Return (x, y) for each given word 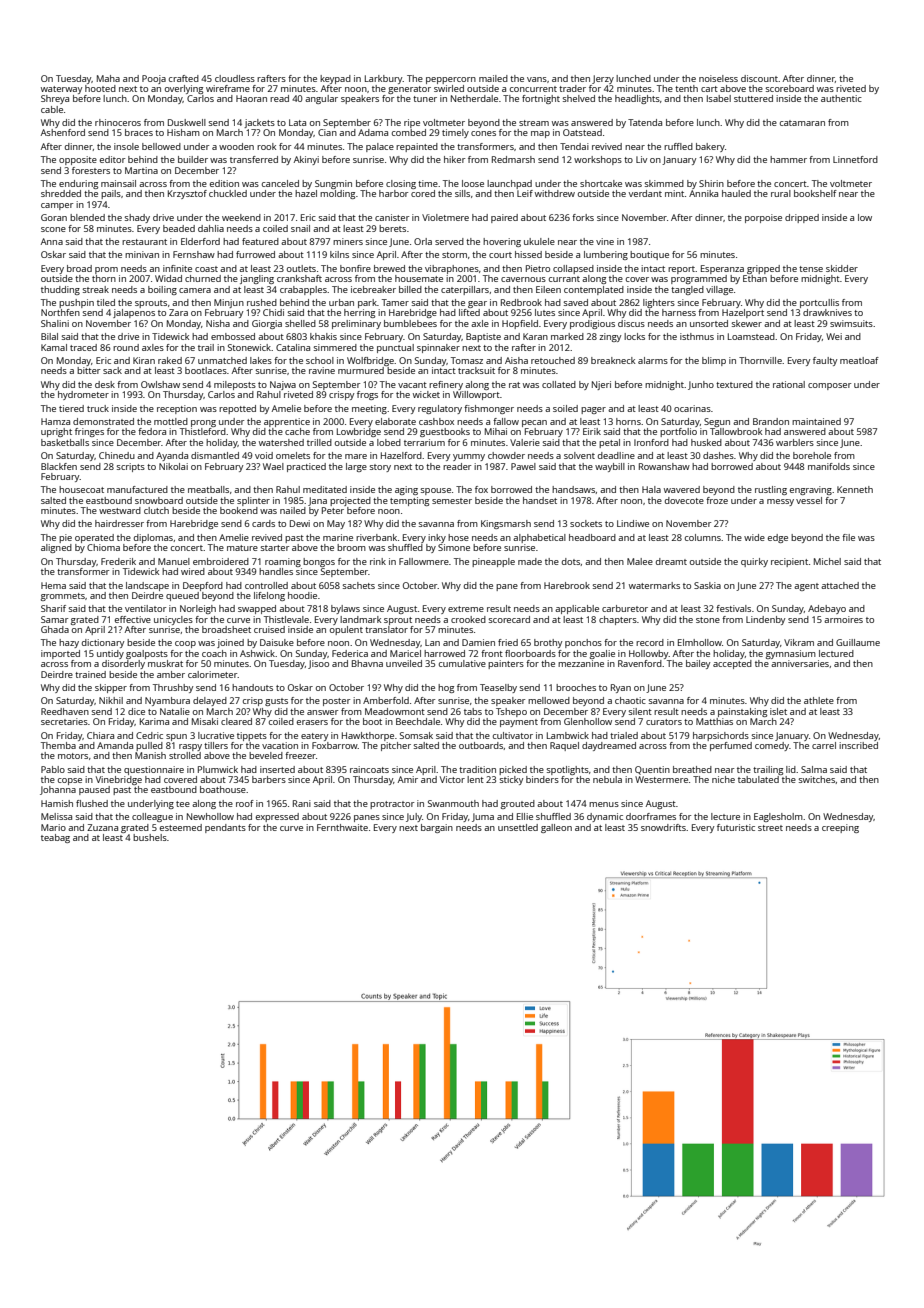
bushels (150, 837)
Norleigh (198, 609)
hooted (100, 88)
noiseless (718, 78)
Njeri (601, 385)
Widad (168, 278)
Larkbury (384, 79)
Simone (454, 547)
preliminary (356, 324)
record (650, 642)
